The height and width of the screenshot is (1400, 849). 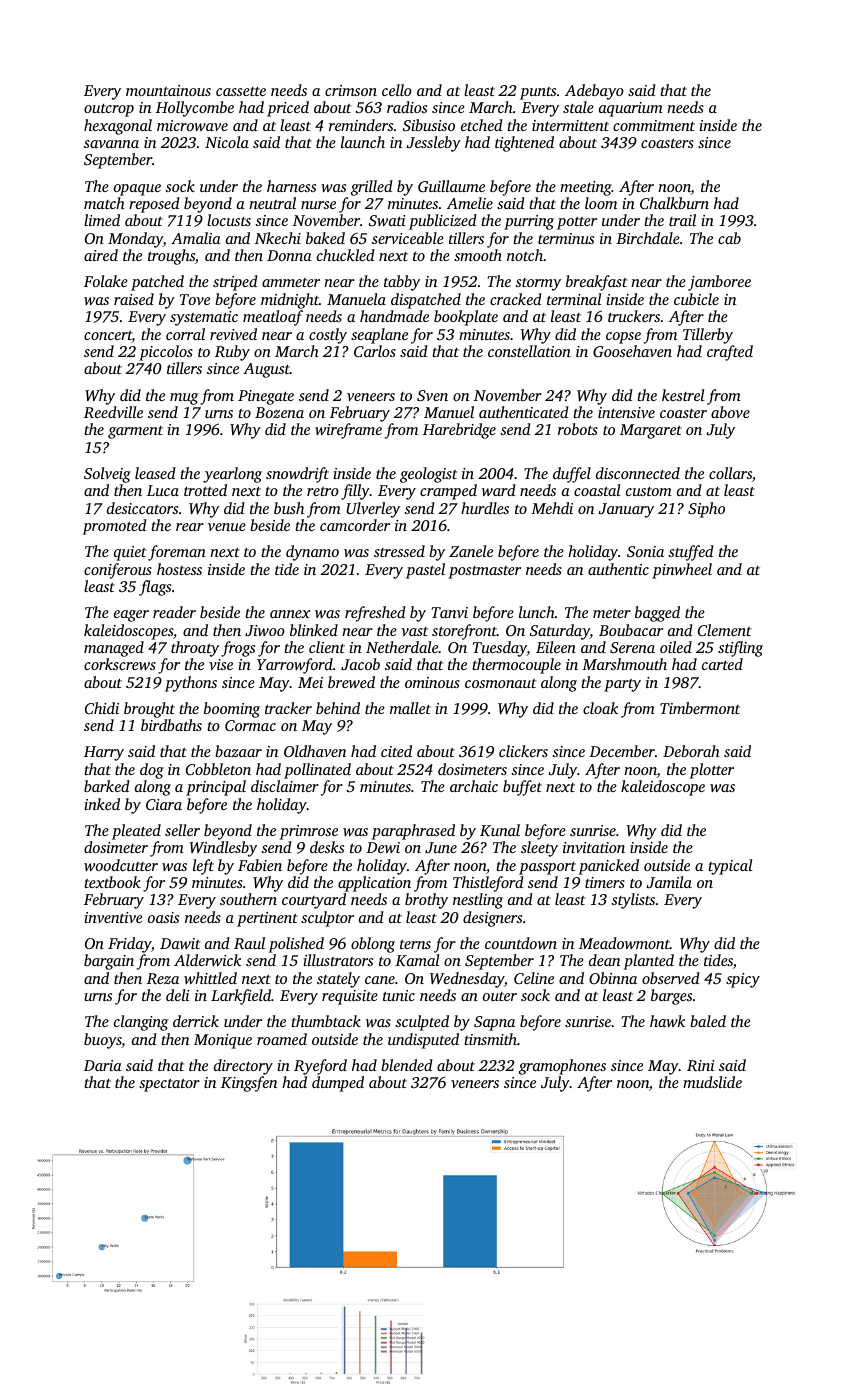 What do you see at coordinates (631, 109) in the screenshot?
I see `aquarium` at bounding box center [631, 109].
